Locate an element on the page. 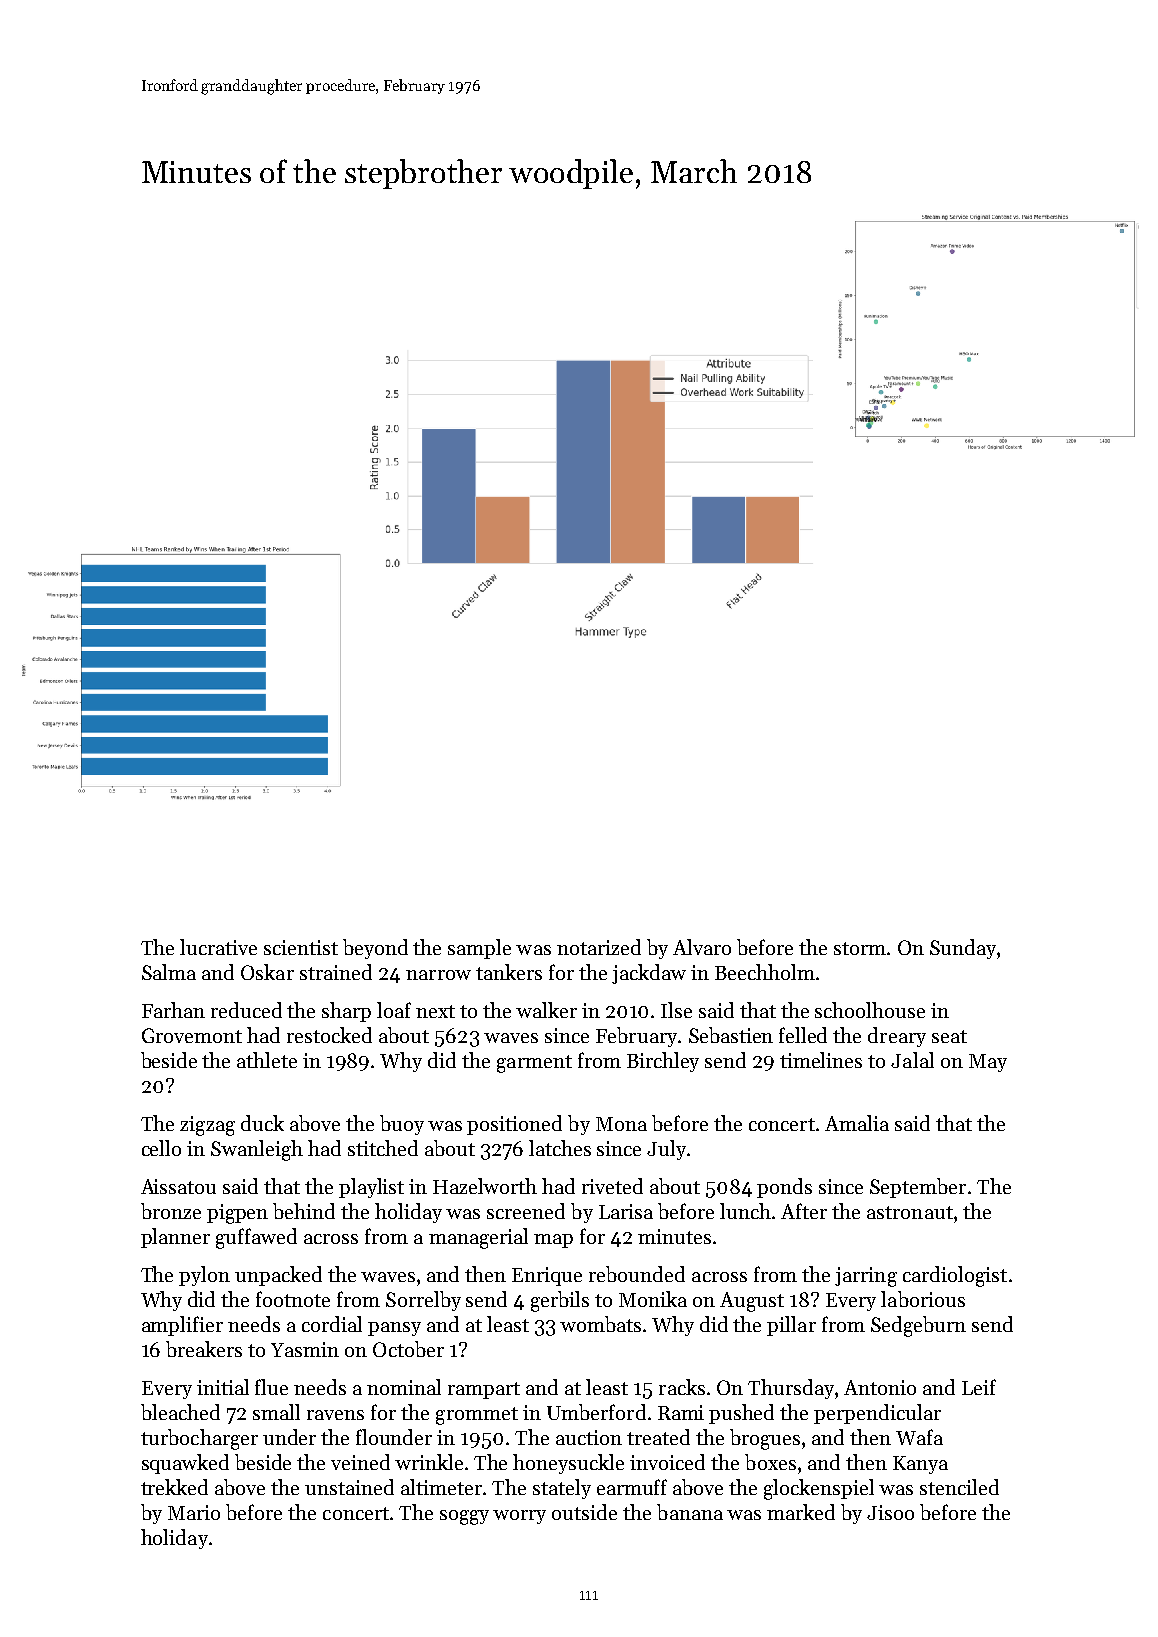  jarring is located at coordinates (866, 1277).
